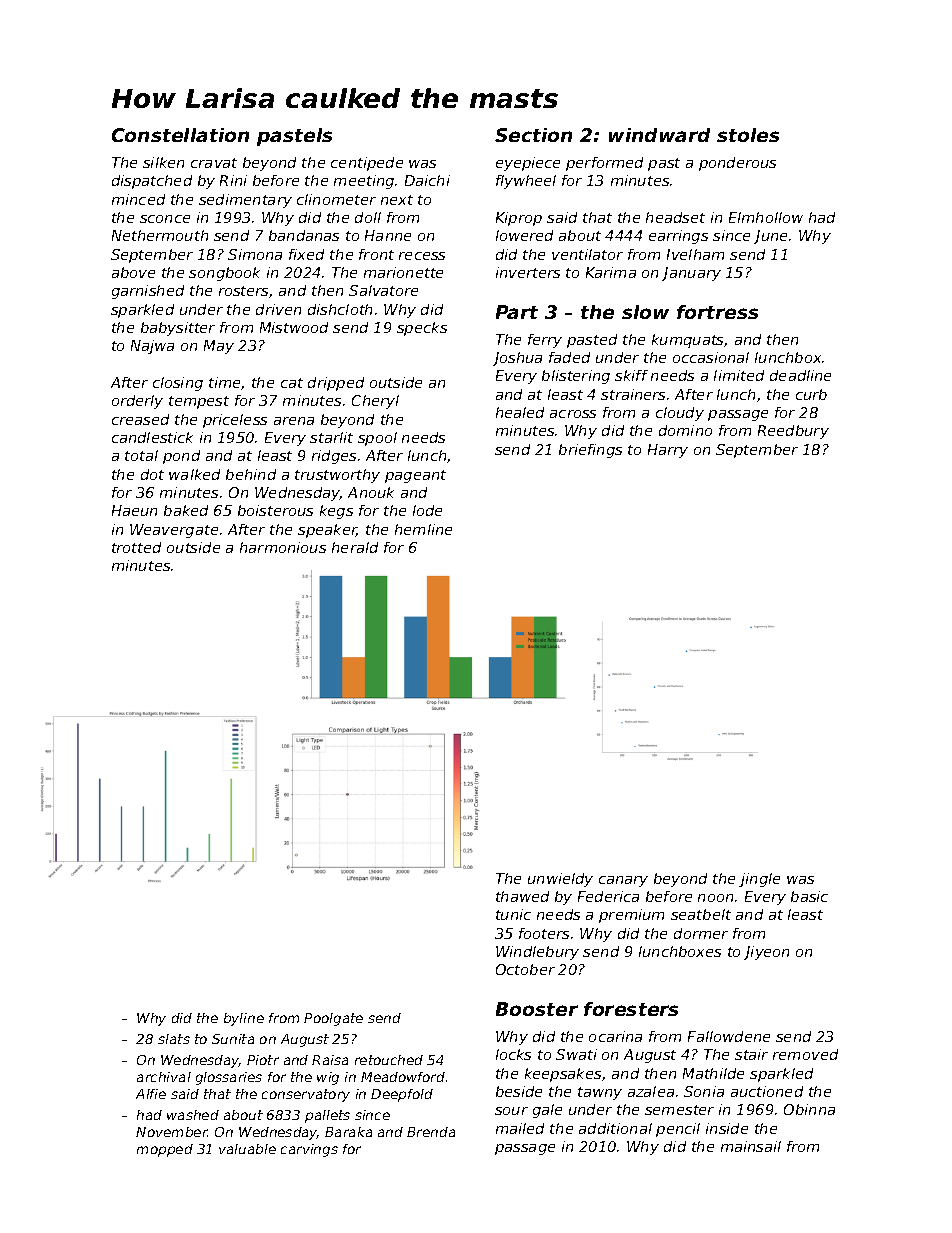  I want to click on byline, so click(244, 1019).
